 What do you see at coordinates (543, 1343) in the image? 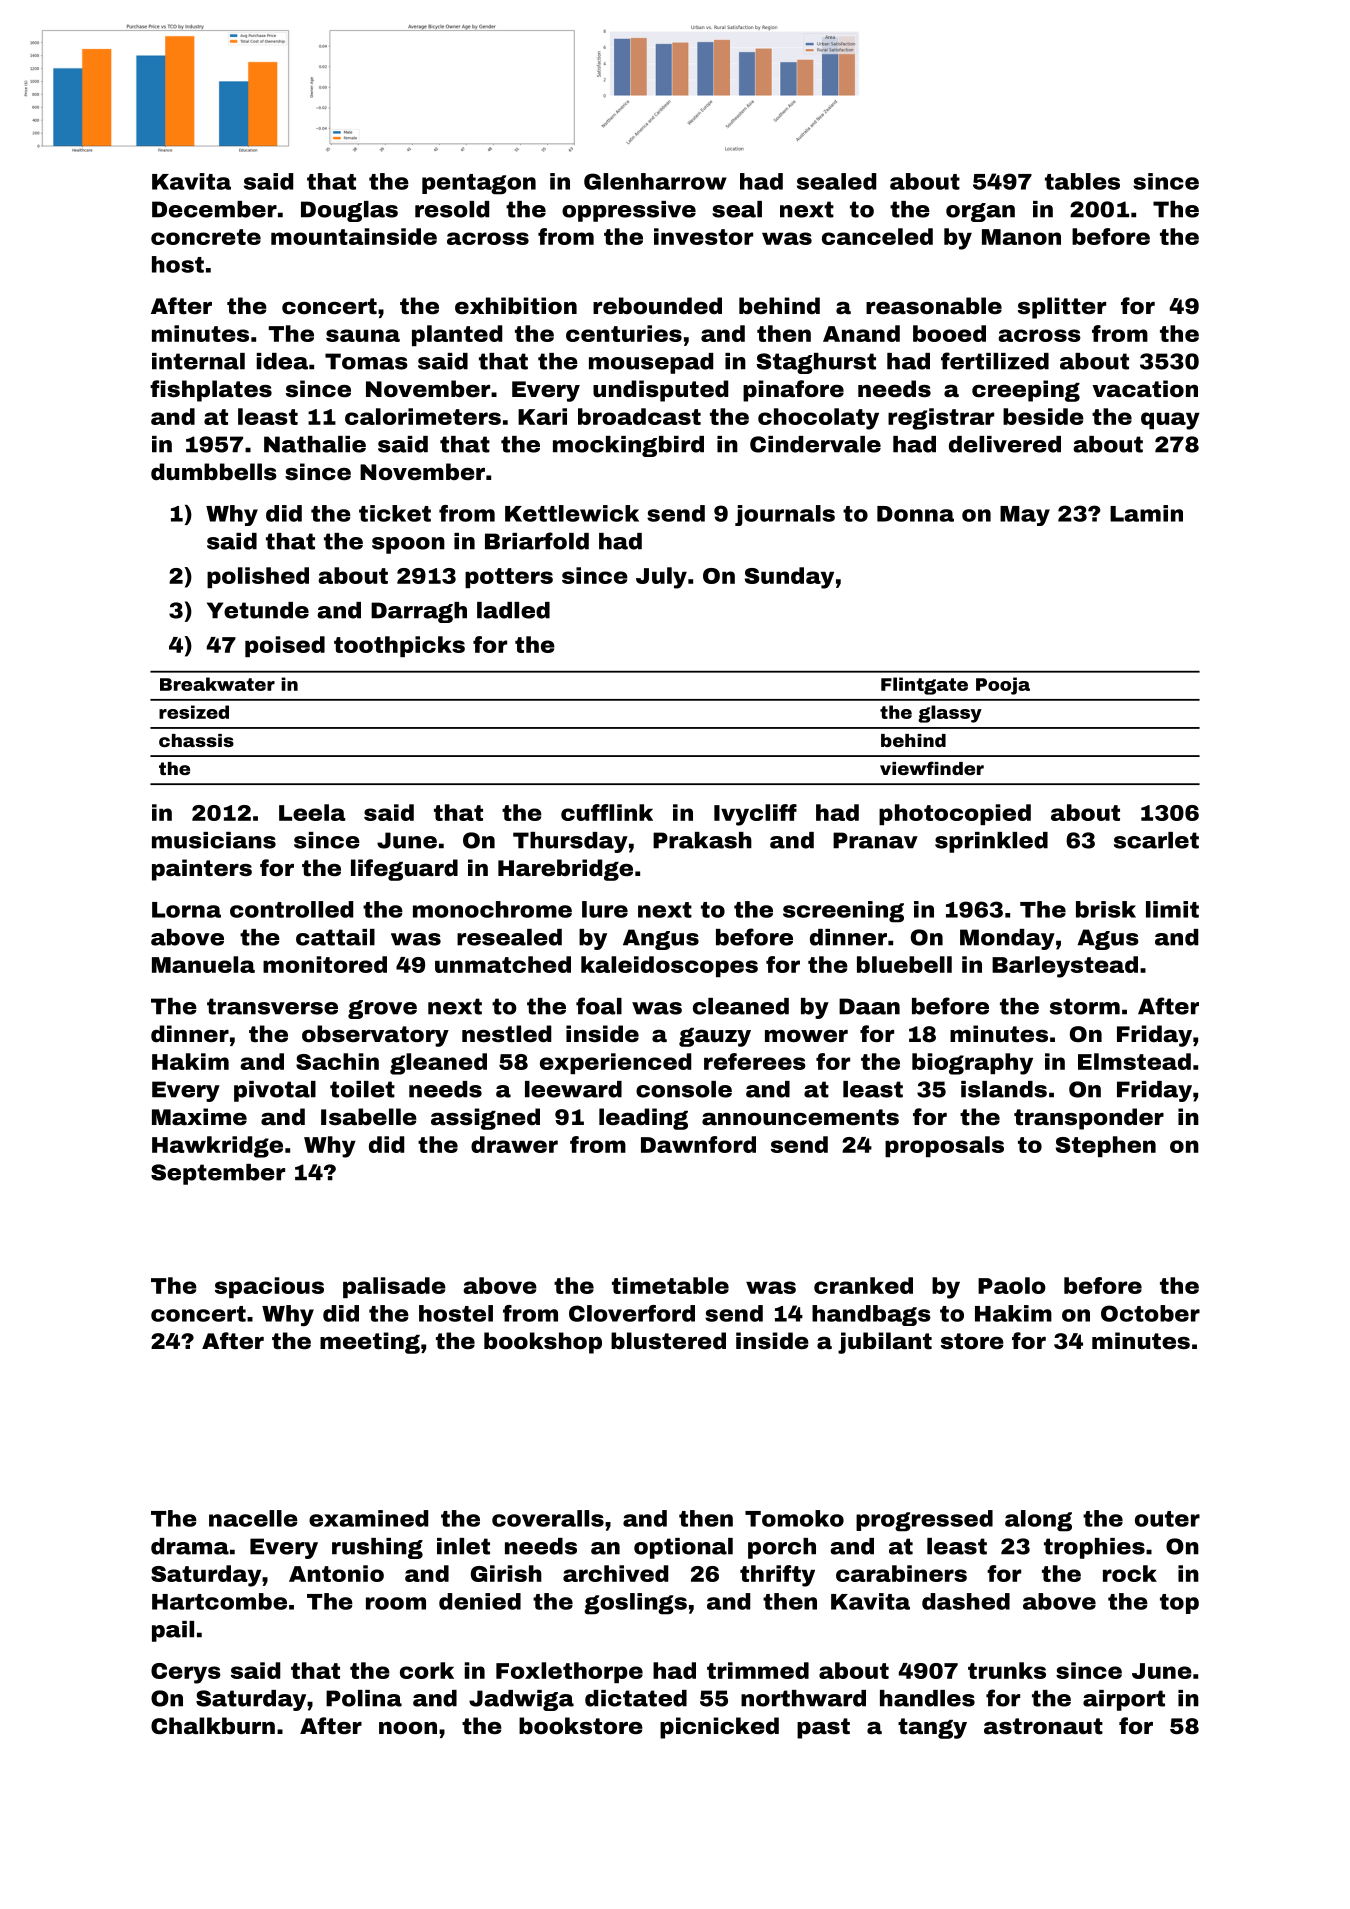
I see `bookshop` at bounding box center [543, 1343].
